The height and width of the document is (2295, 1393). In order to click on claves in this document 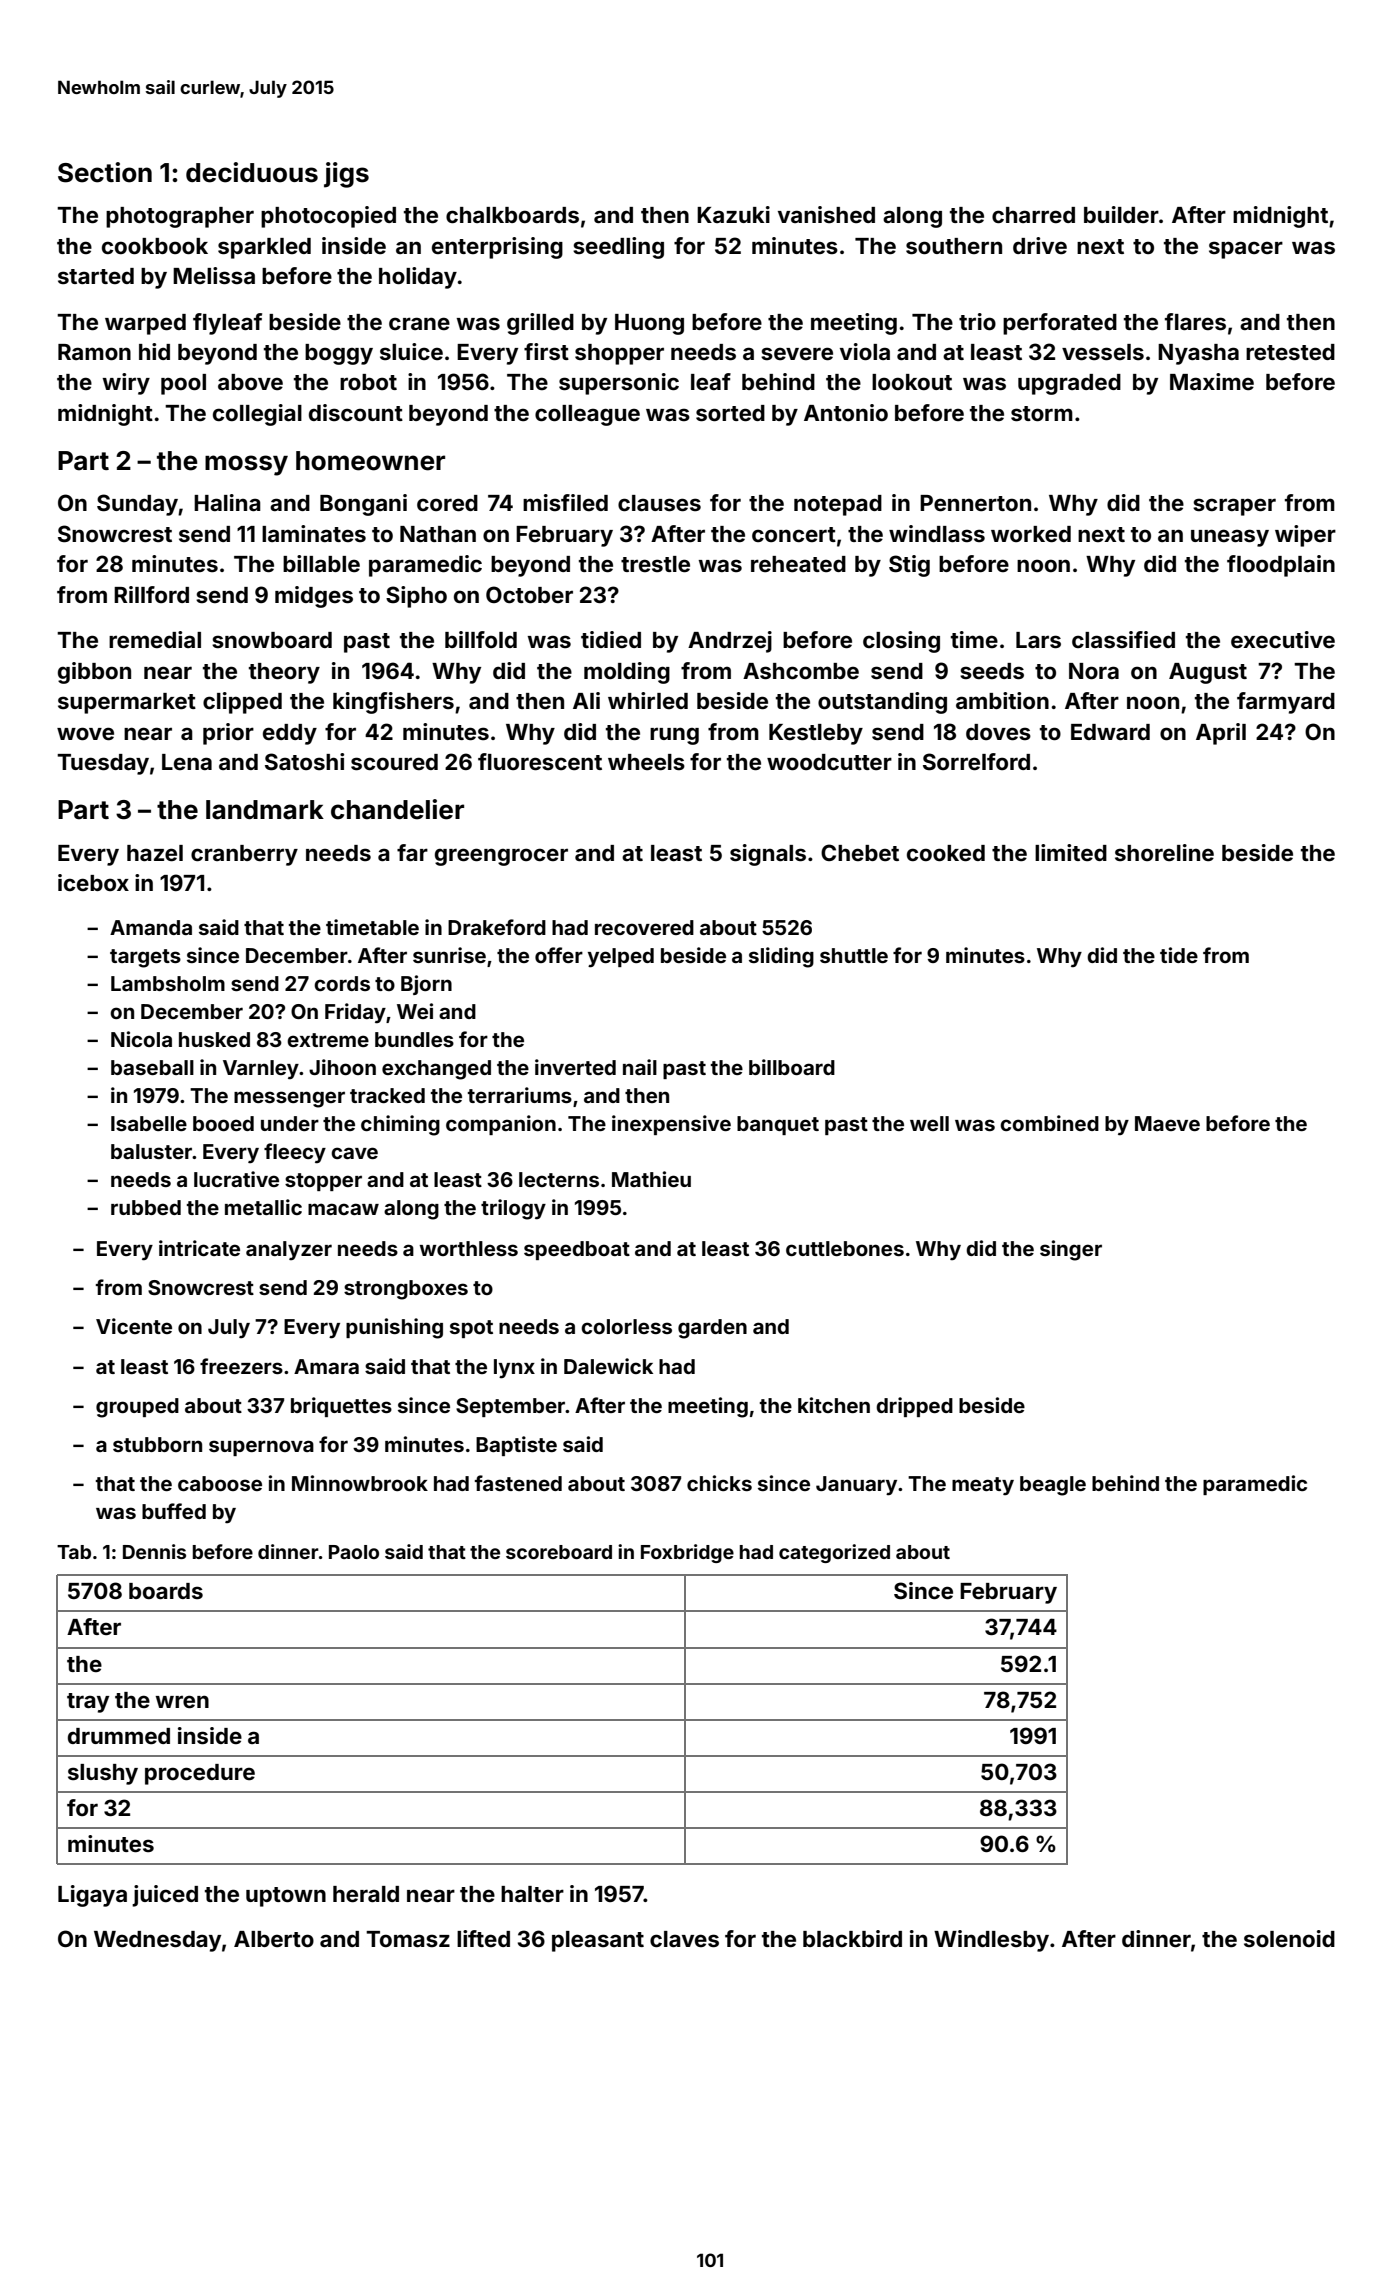, I will do `click(684, 1939)`.
